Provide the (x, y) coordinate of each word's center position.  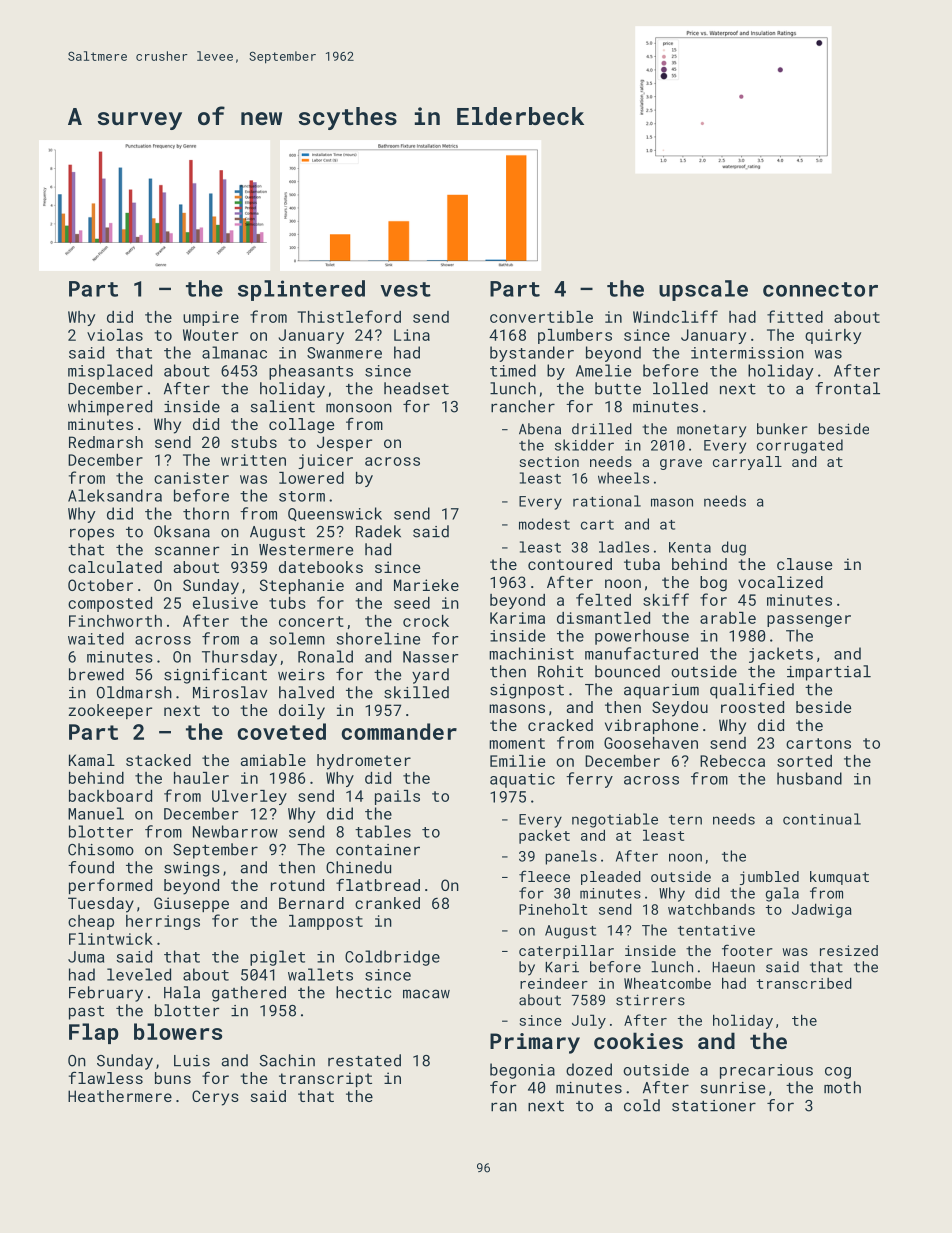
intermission (747, 353)
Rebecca (732, 761)
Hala (182, 992)
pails (397, 797)
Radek (378, 531)
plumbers (575, 336)
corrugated (800, 446)
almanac (234, 352)
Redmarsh (106, 442)
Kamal (92, 760)
